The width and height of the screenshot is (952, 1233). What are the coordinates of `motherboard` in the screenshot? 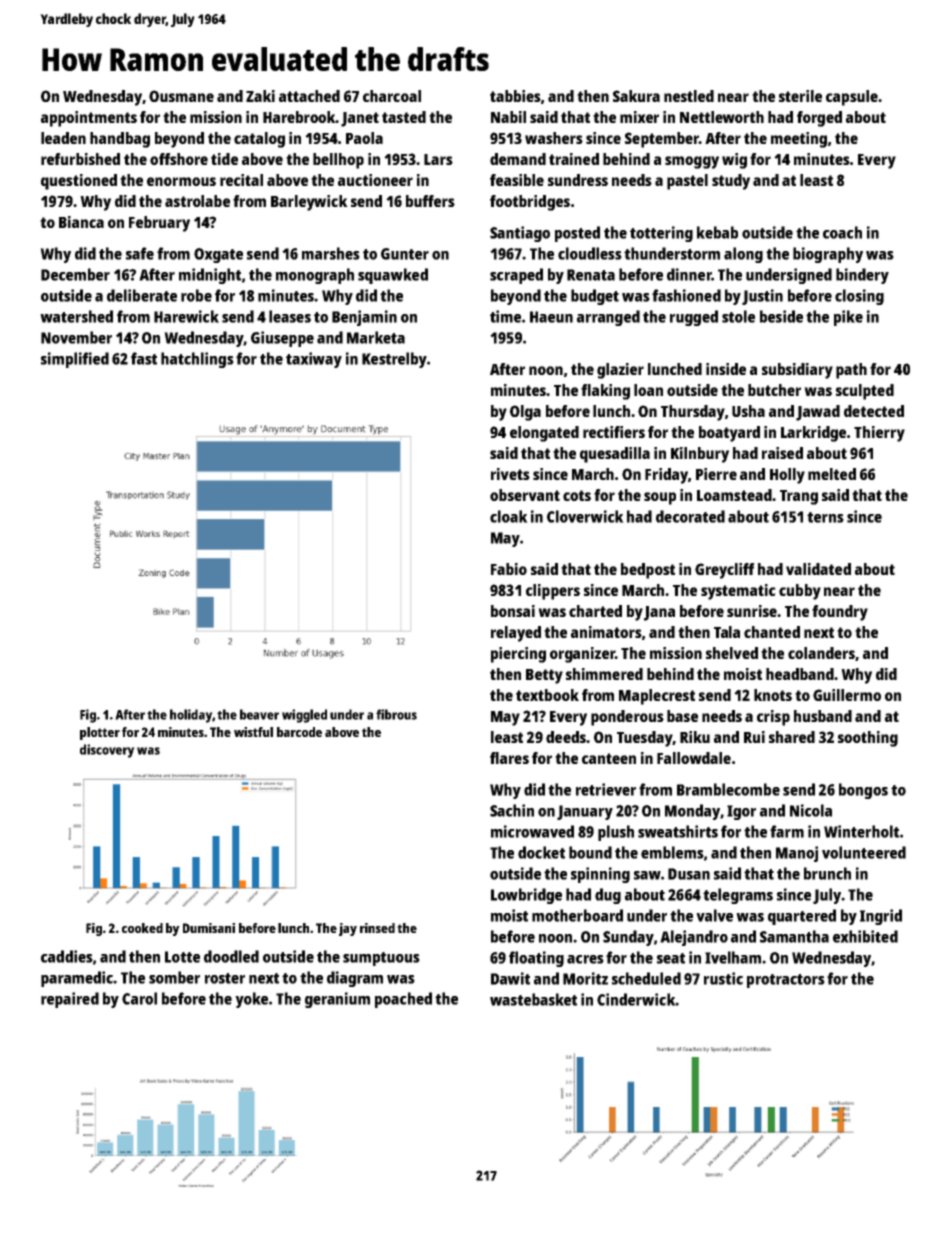 It's located at (577, 915).
